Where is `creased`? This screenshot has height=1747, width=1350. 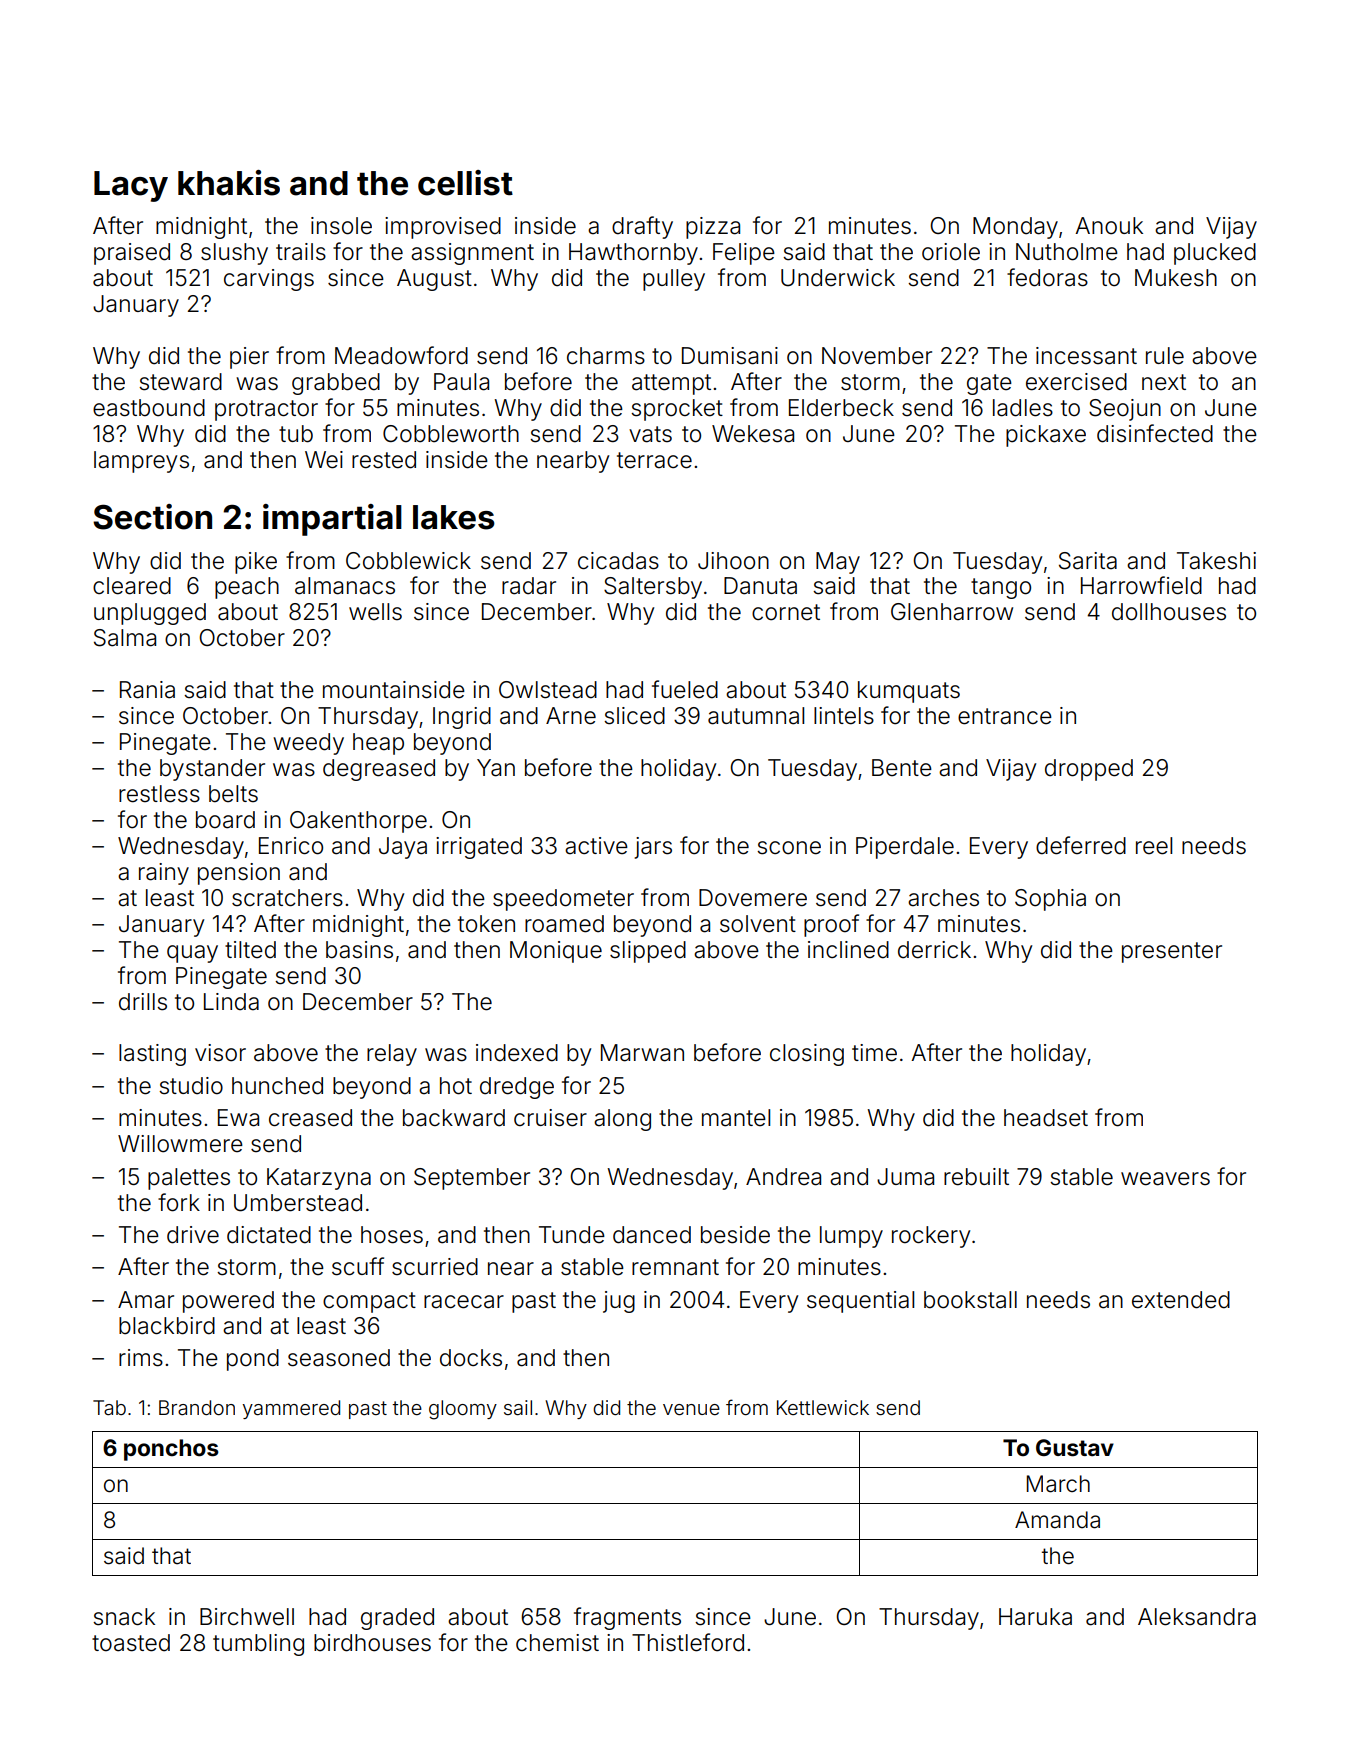
creased is located at coordinates (310, 1118).
